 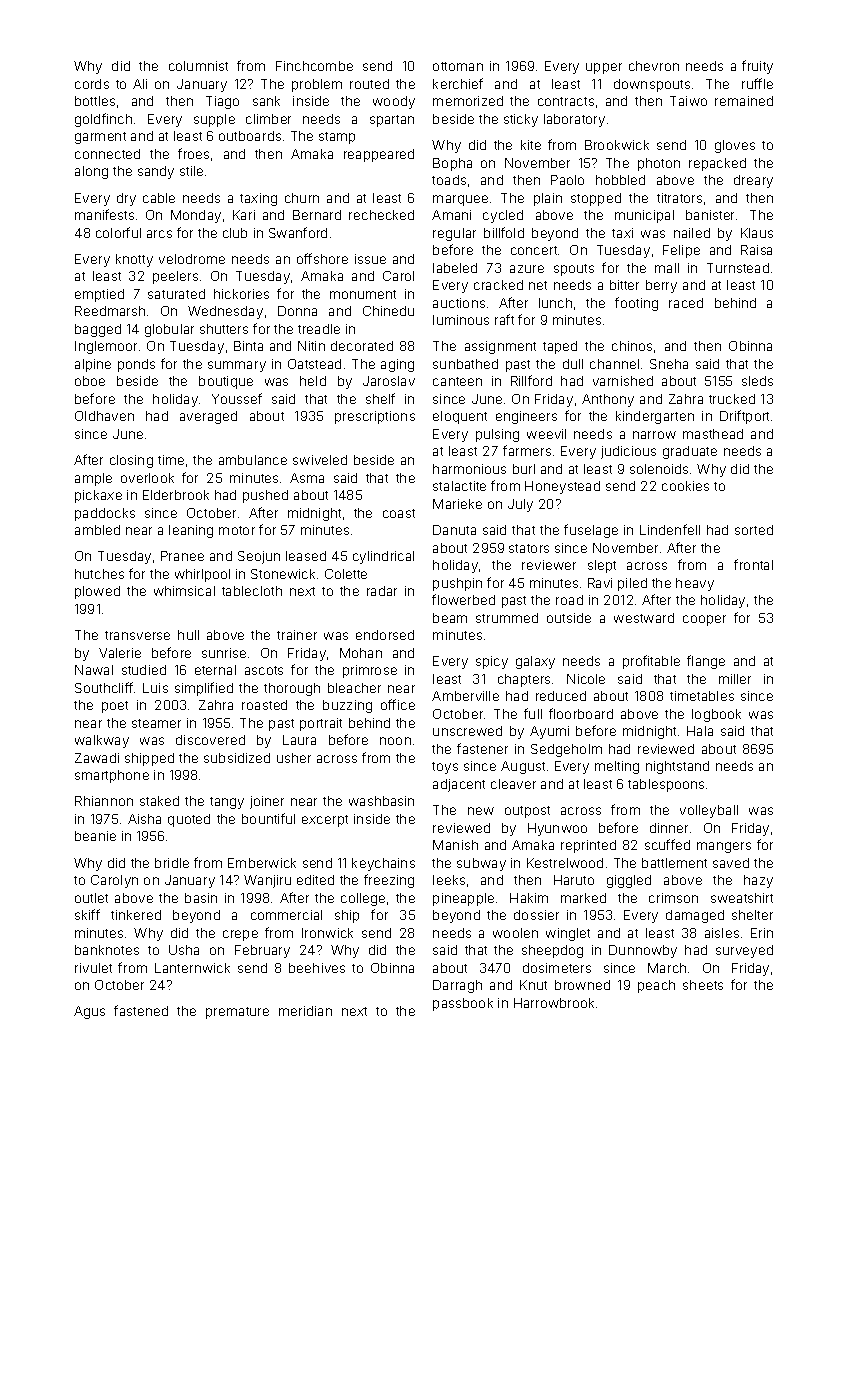 What do you see at coordinates (202, 575) in the document?
I see `whirlpool` at bounding box center [202, 575].
